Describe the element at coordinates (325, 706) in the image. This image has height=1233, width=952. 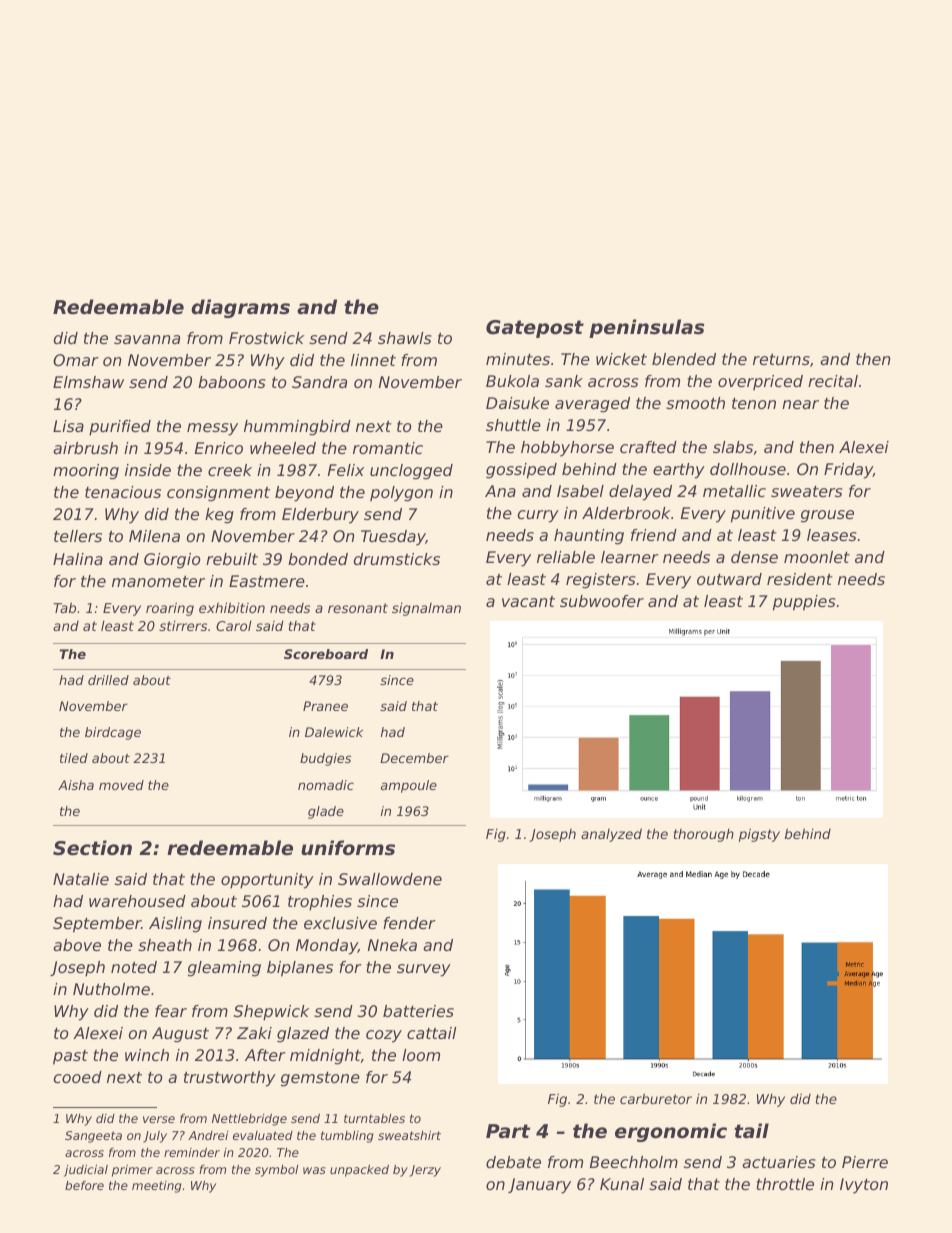
I see `Pranee` at that location.
